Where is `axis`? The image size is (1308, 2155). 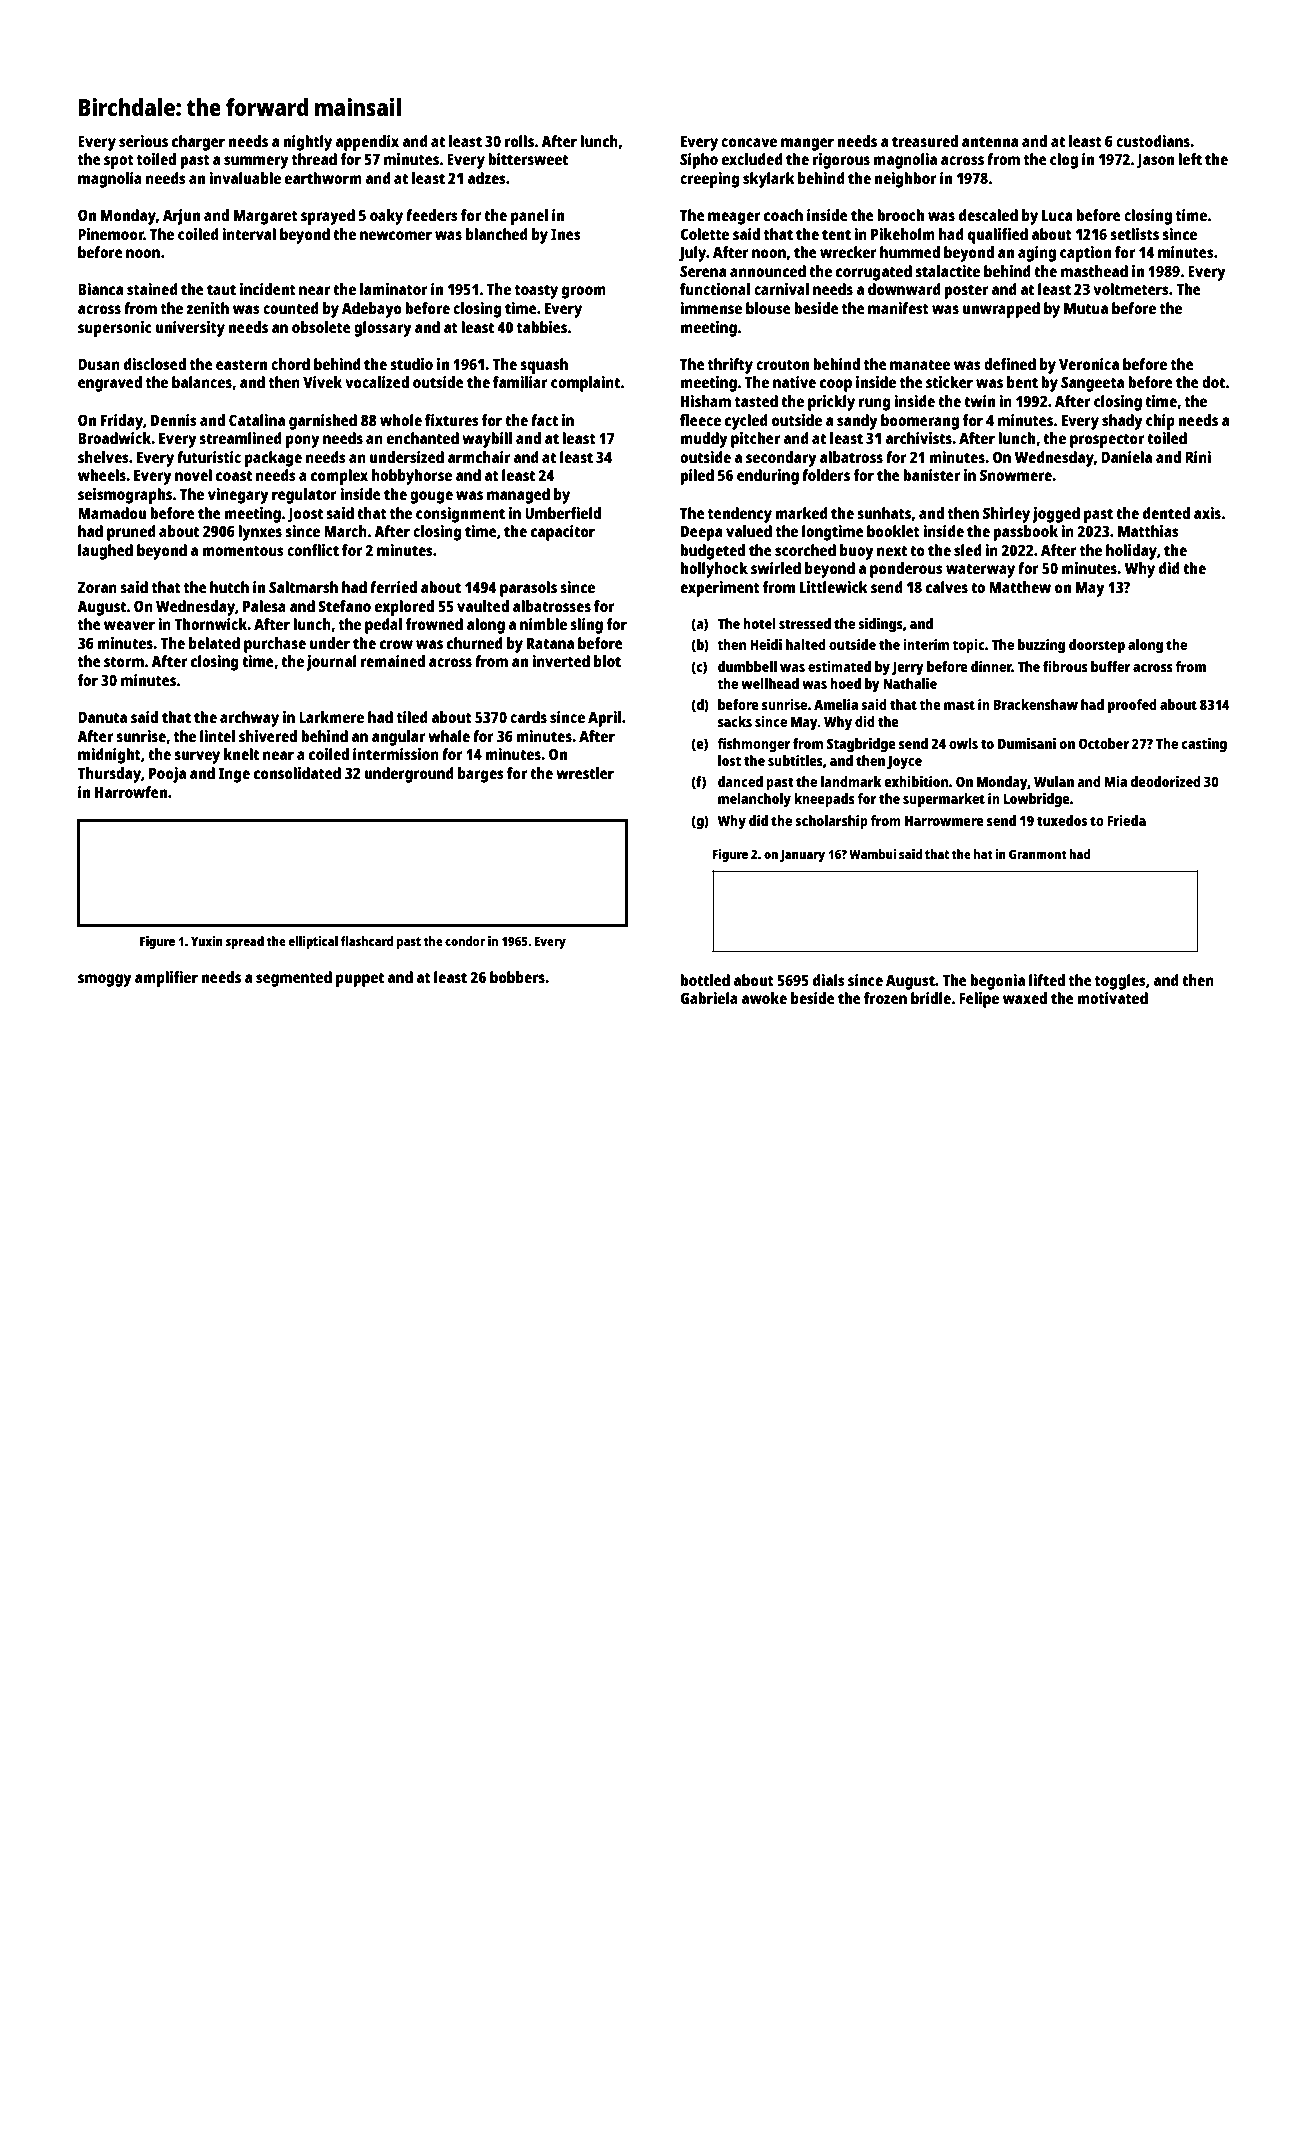
axis is located at coordinates (1207, 513).
